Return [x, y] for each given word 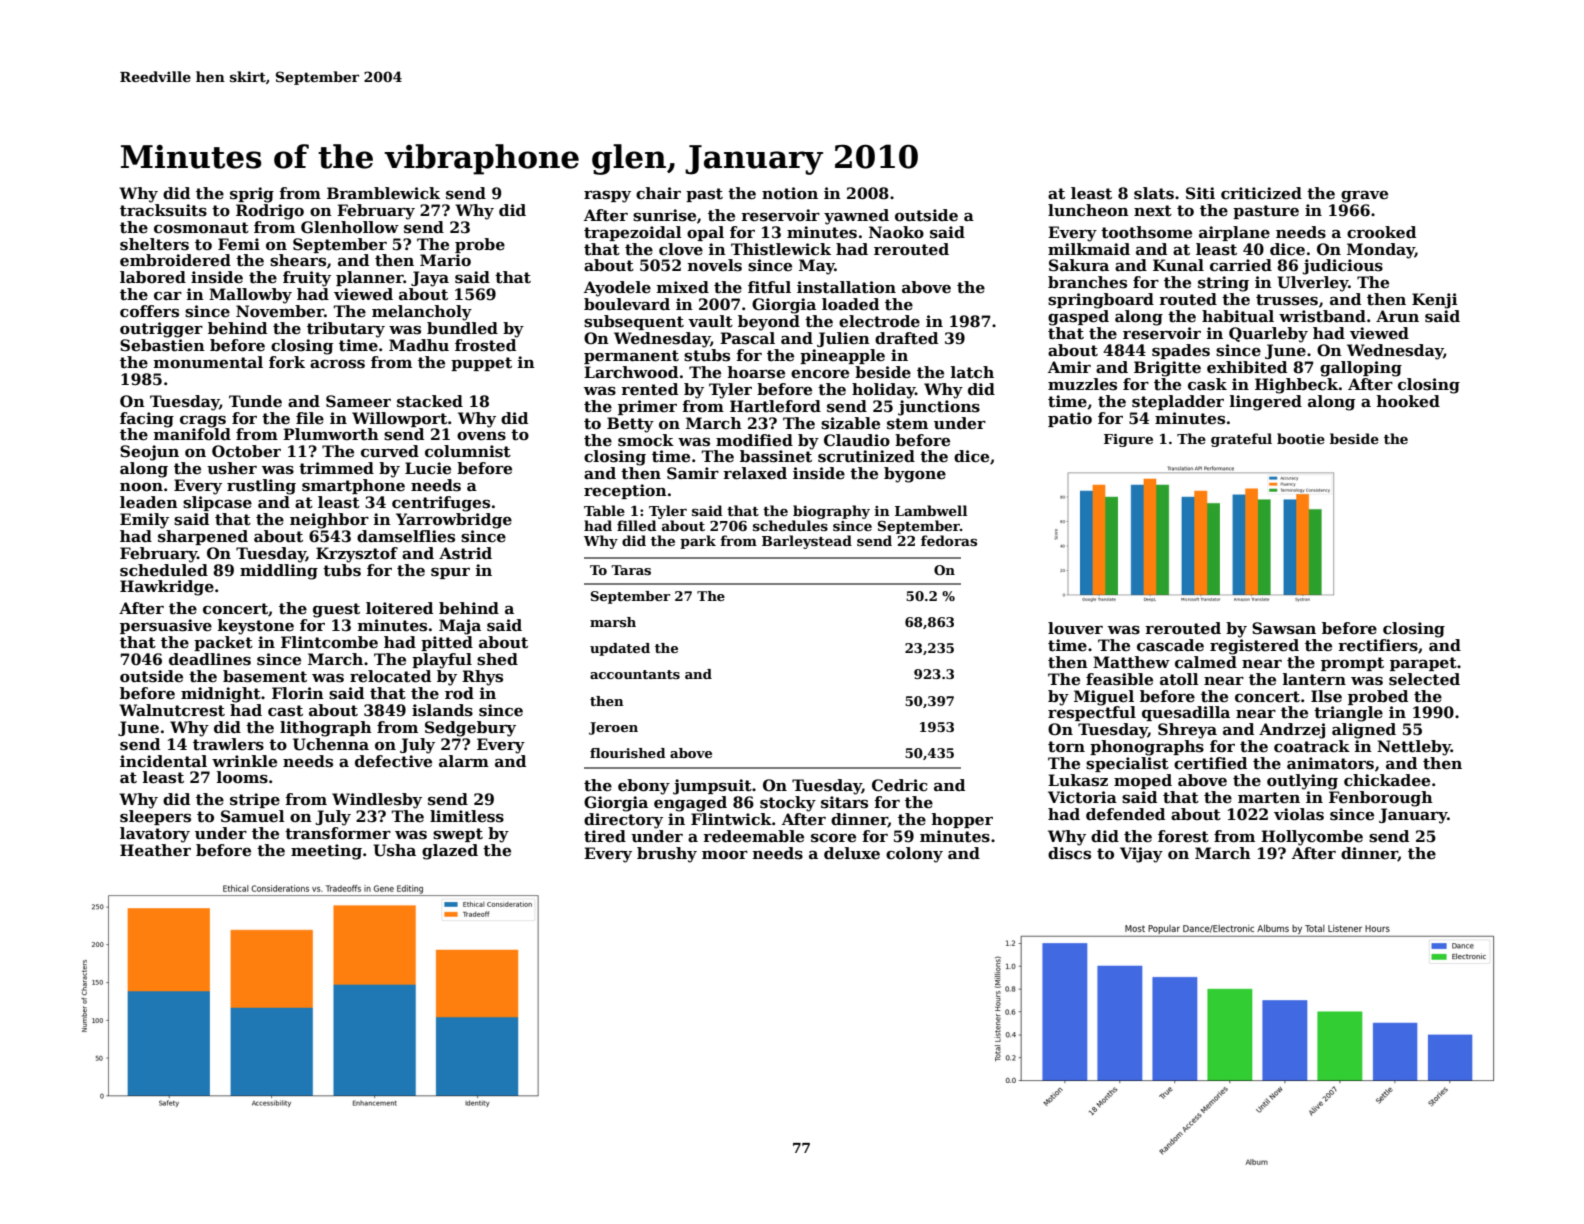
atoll [1179, 679]
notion [790, 193]
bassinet [776, 456]
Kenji [1435, 301]
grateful [1241, 440]
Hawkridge [167, 588]
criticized [1261, 193]
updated [620, 649]
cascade [1170, 645]
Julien [843, 339]
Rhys [482, 678]
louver [1075, 628]
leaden [149, 502]
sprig [252, 195]
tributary [346, 330]
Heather [155, 850]
